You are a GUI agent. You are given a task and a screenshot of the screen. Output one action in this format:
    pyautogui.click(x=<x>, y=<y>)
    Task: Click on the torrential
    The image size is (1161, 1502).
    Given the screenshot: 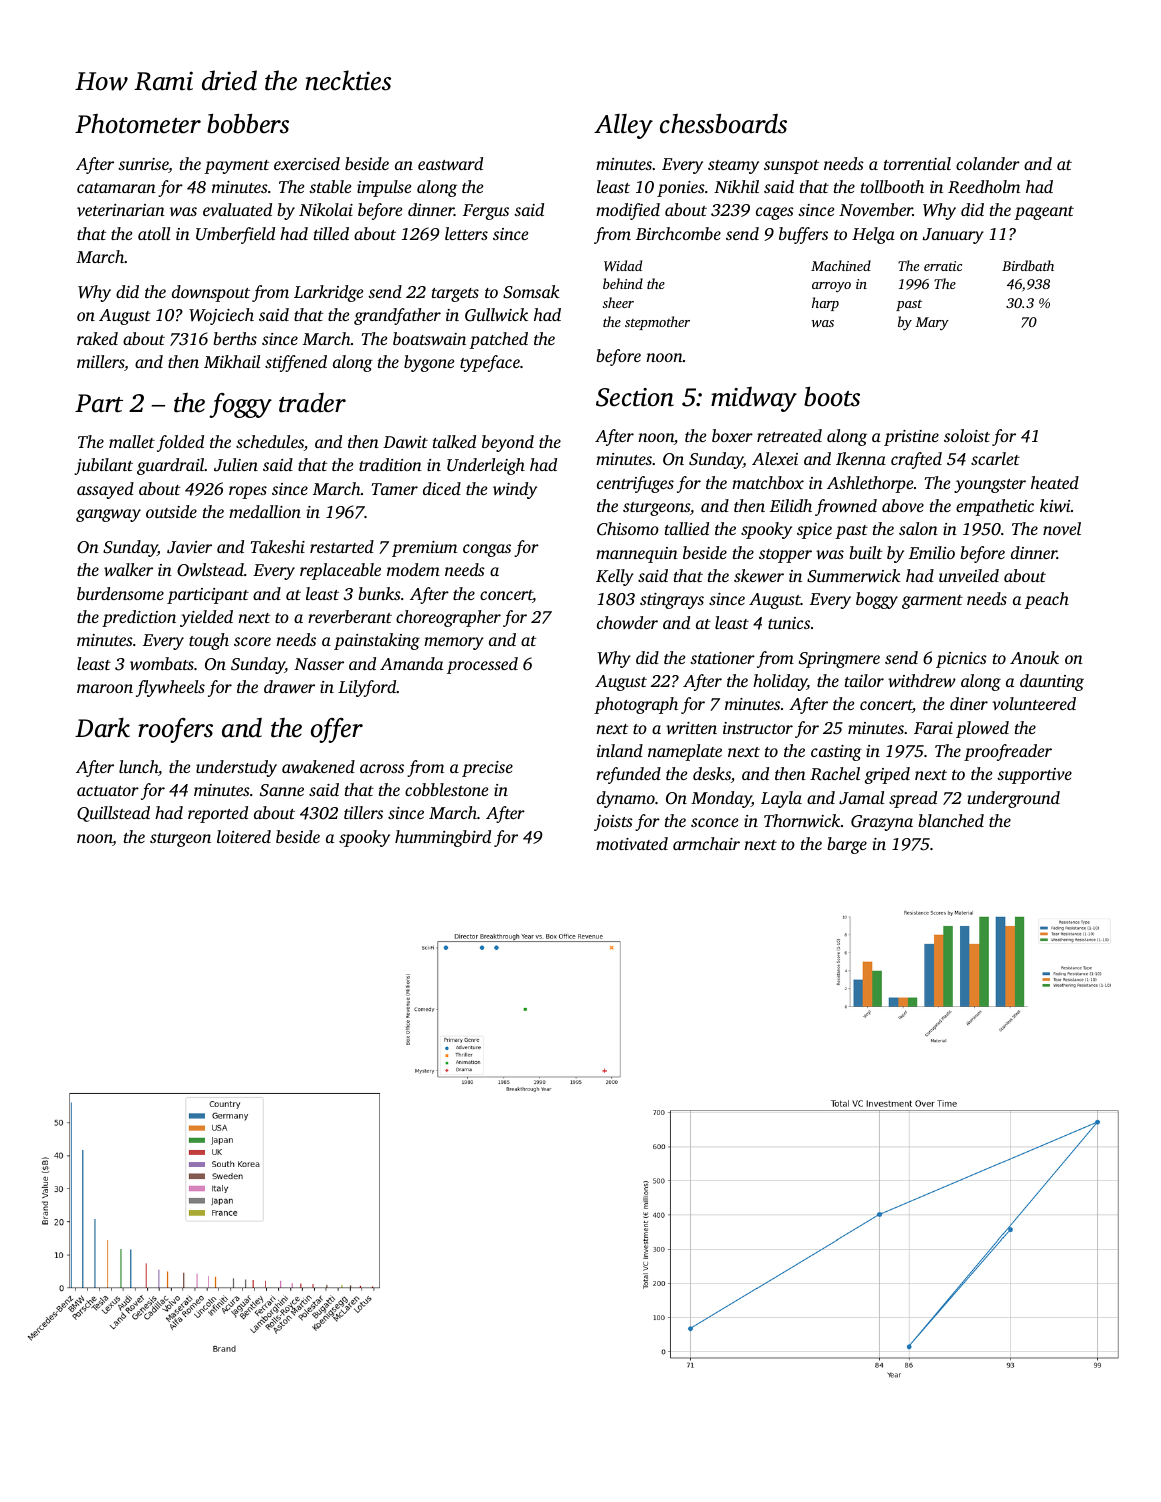 What is the action you would take?
    pyautogui.click(x=917, y=163)
